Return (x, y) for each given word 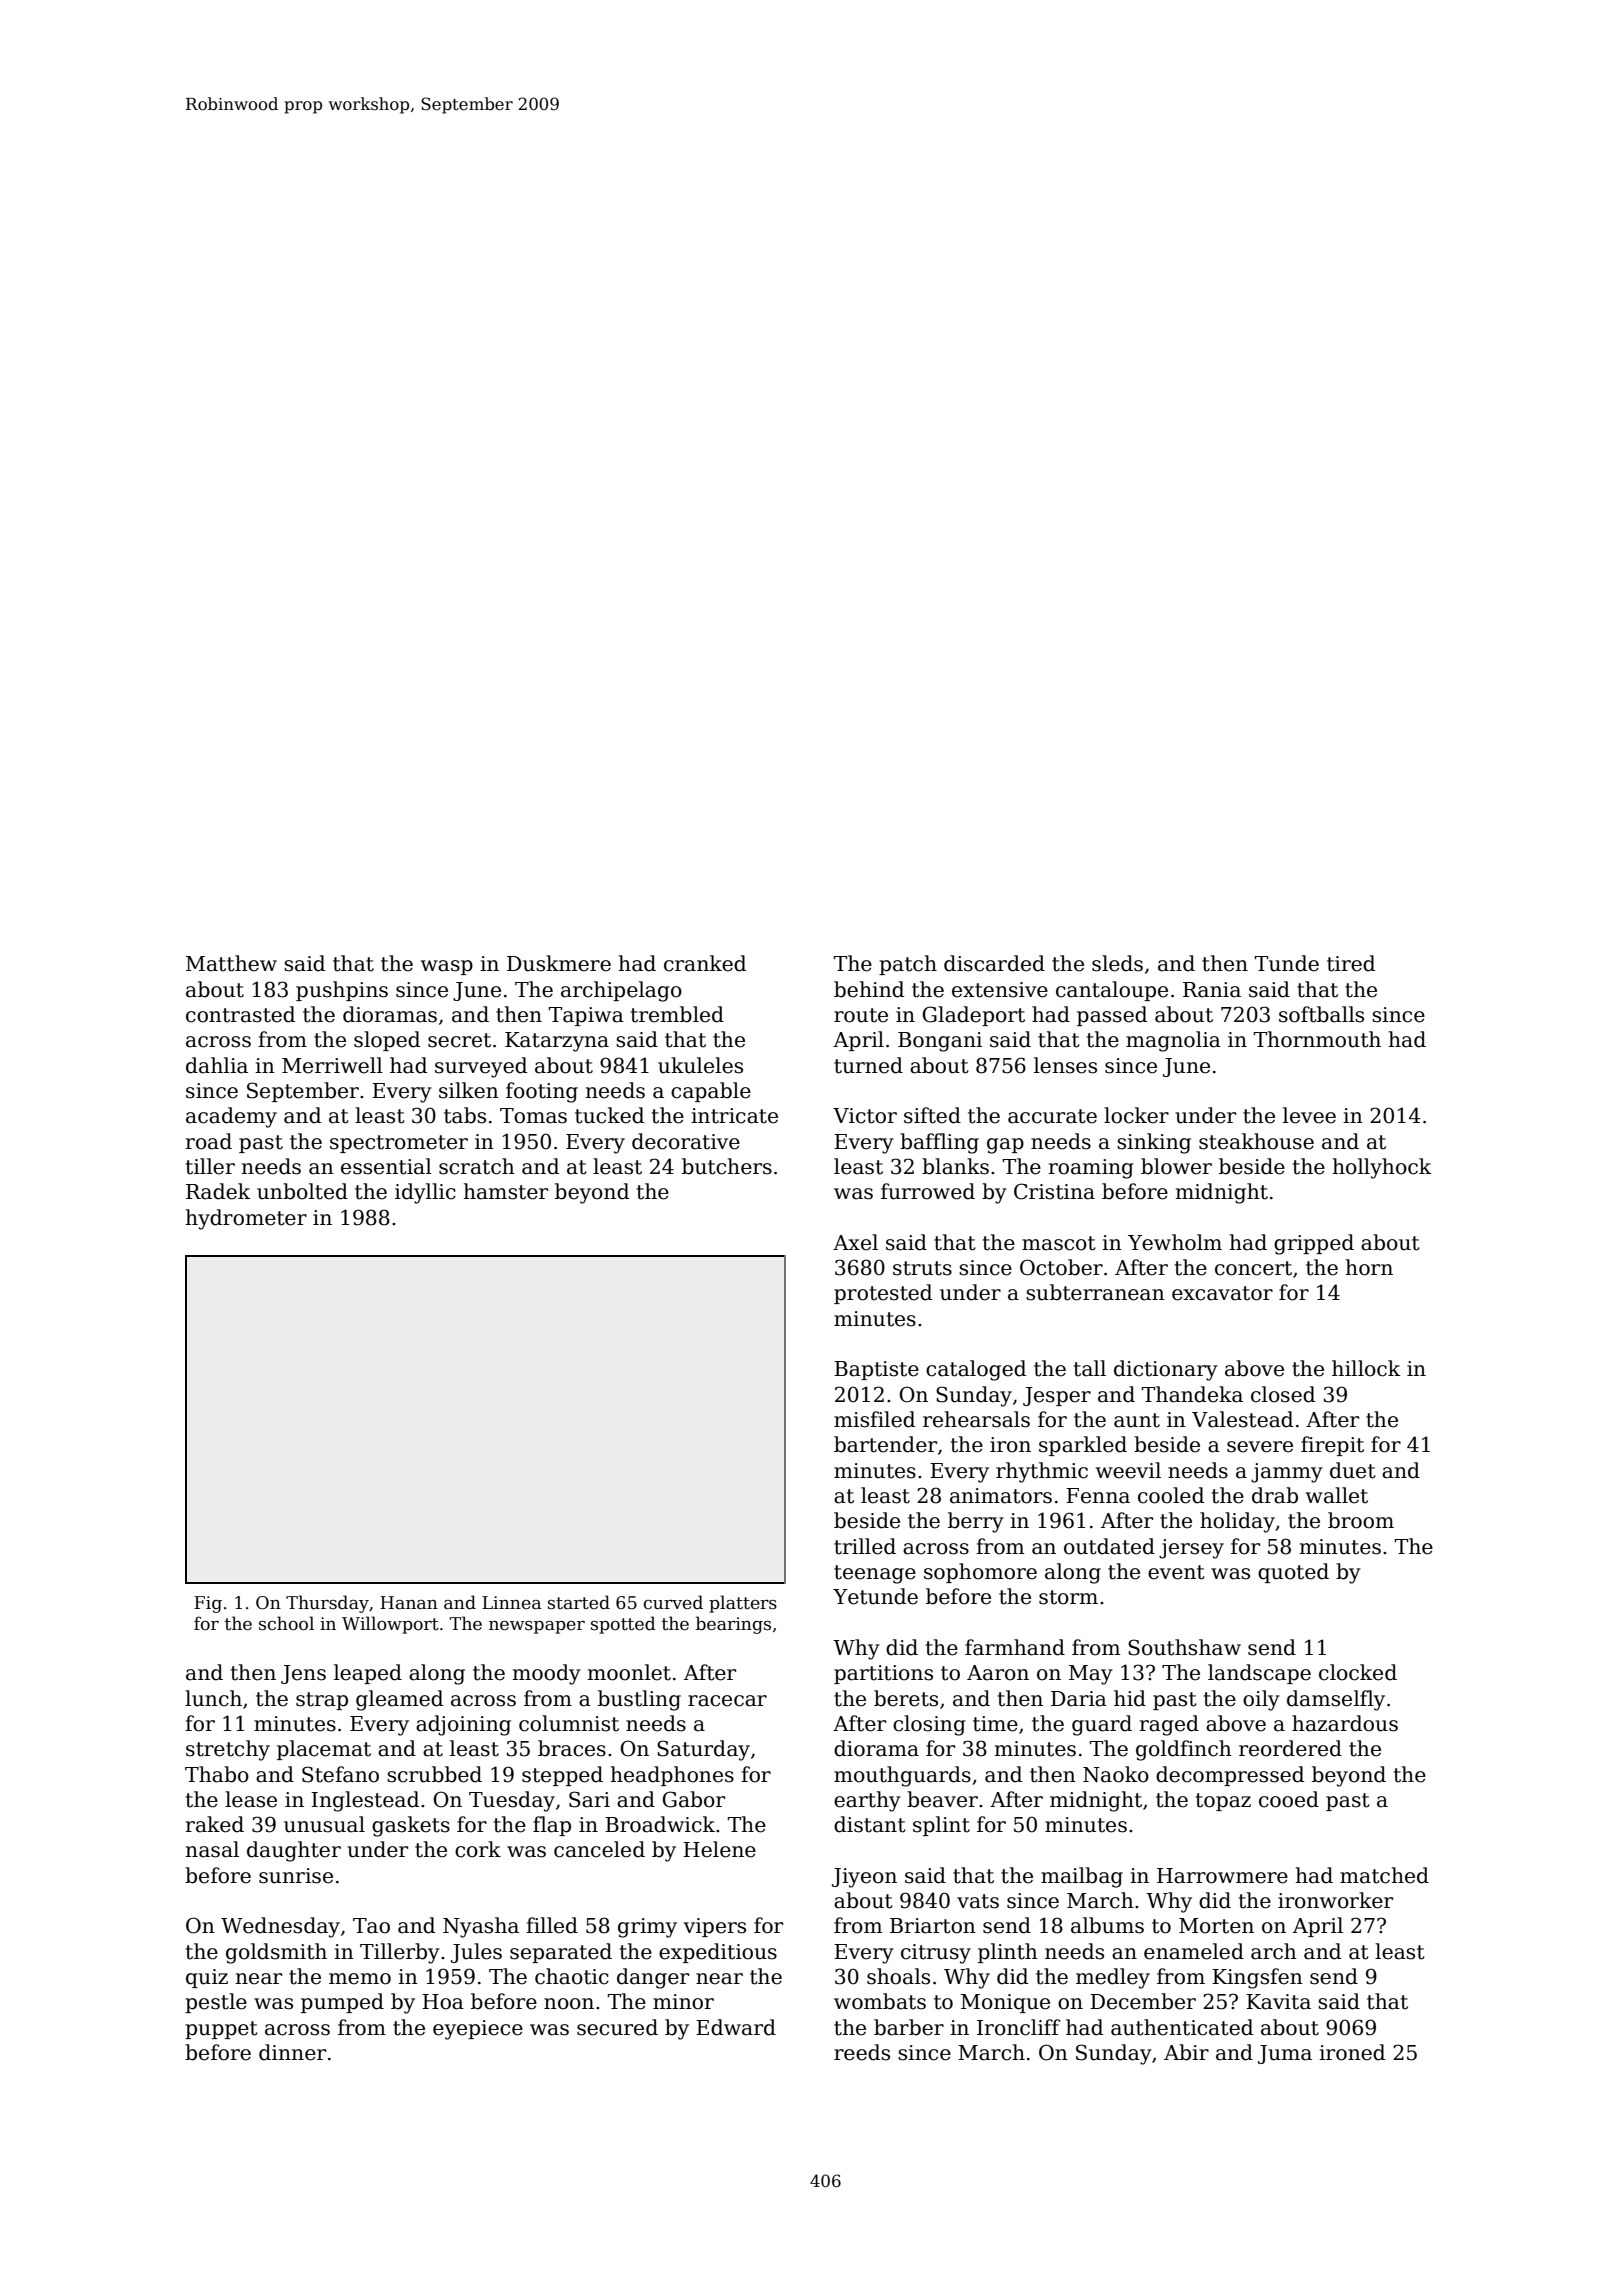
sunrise (296, 1876)
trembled (677, 1014)
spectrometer (399, 1144)
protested (883, 1294)
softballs (1321, 1014)
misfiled (874, 1419)
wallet (1337, 1495)
